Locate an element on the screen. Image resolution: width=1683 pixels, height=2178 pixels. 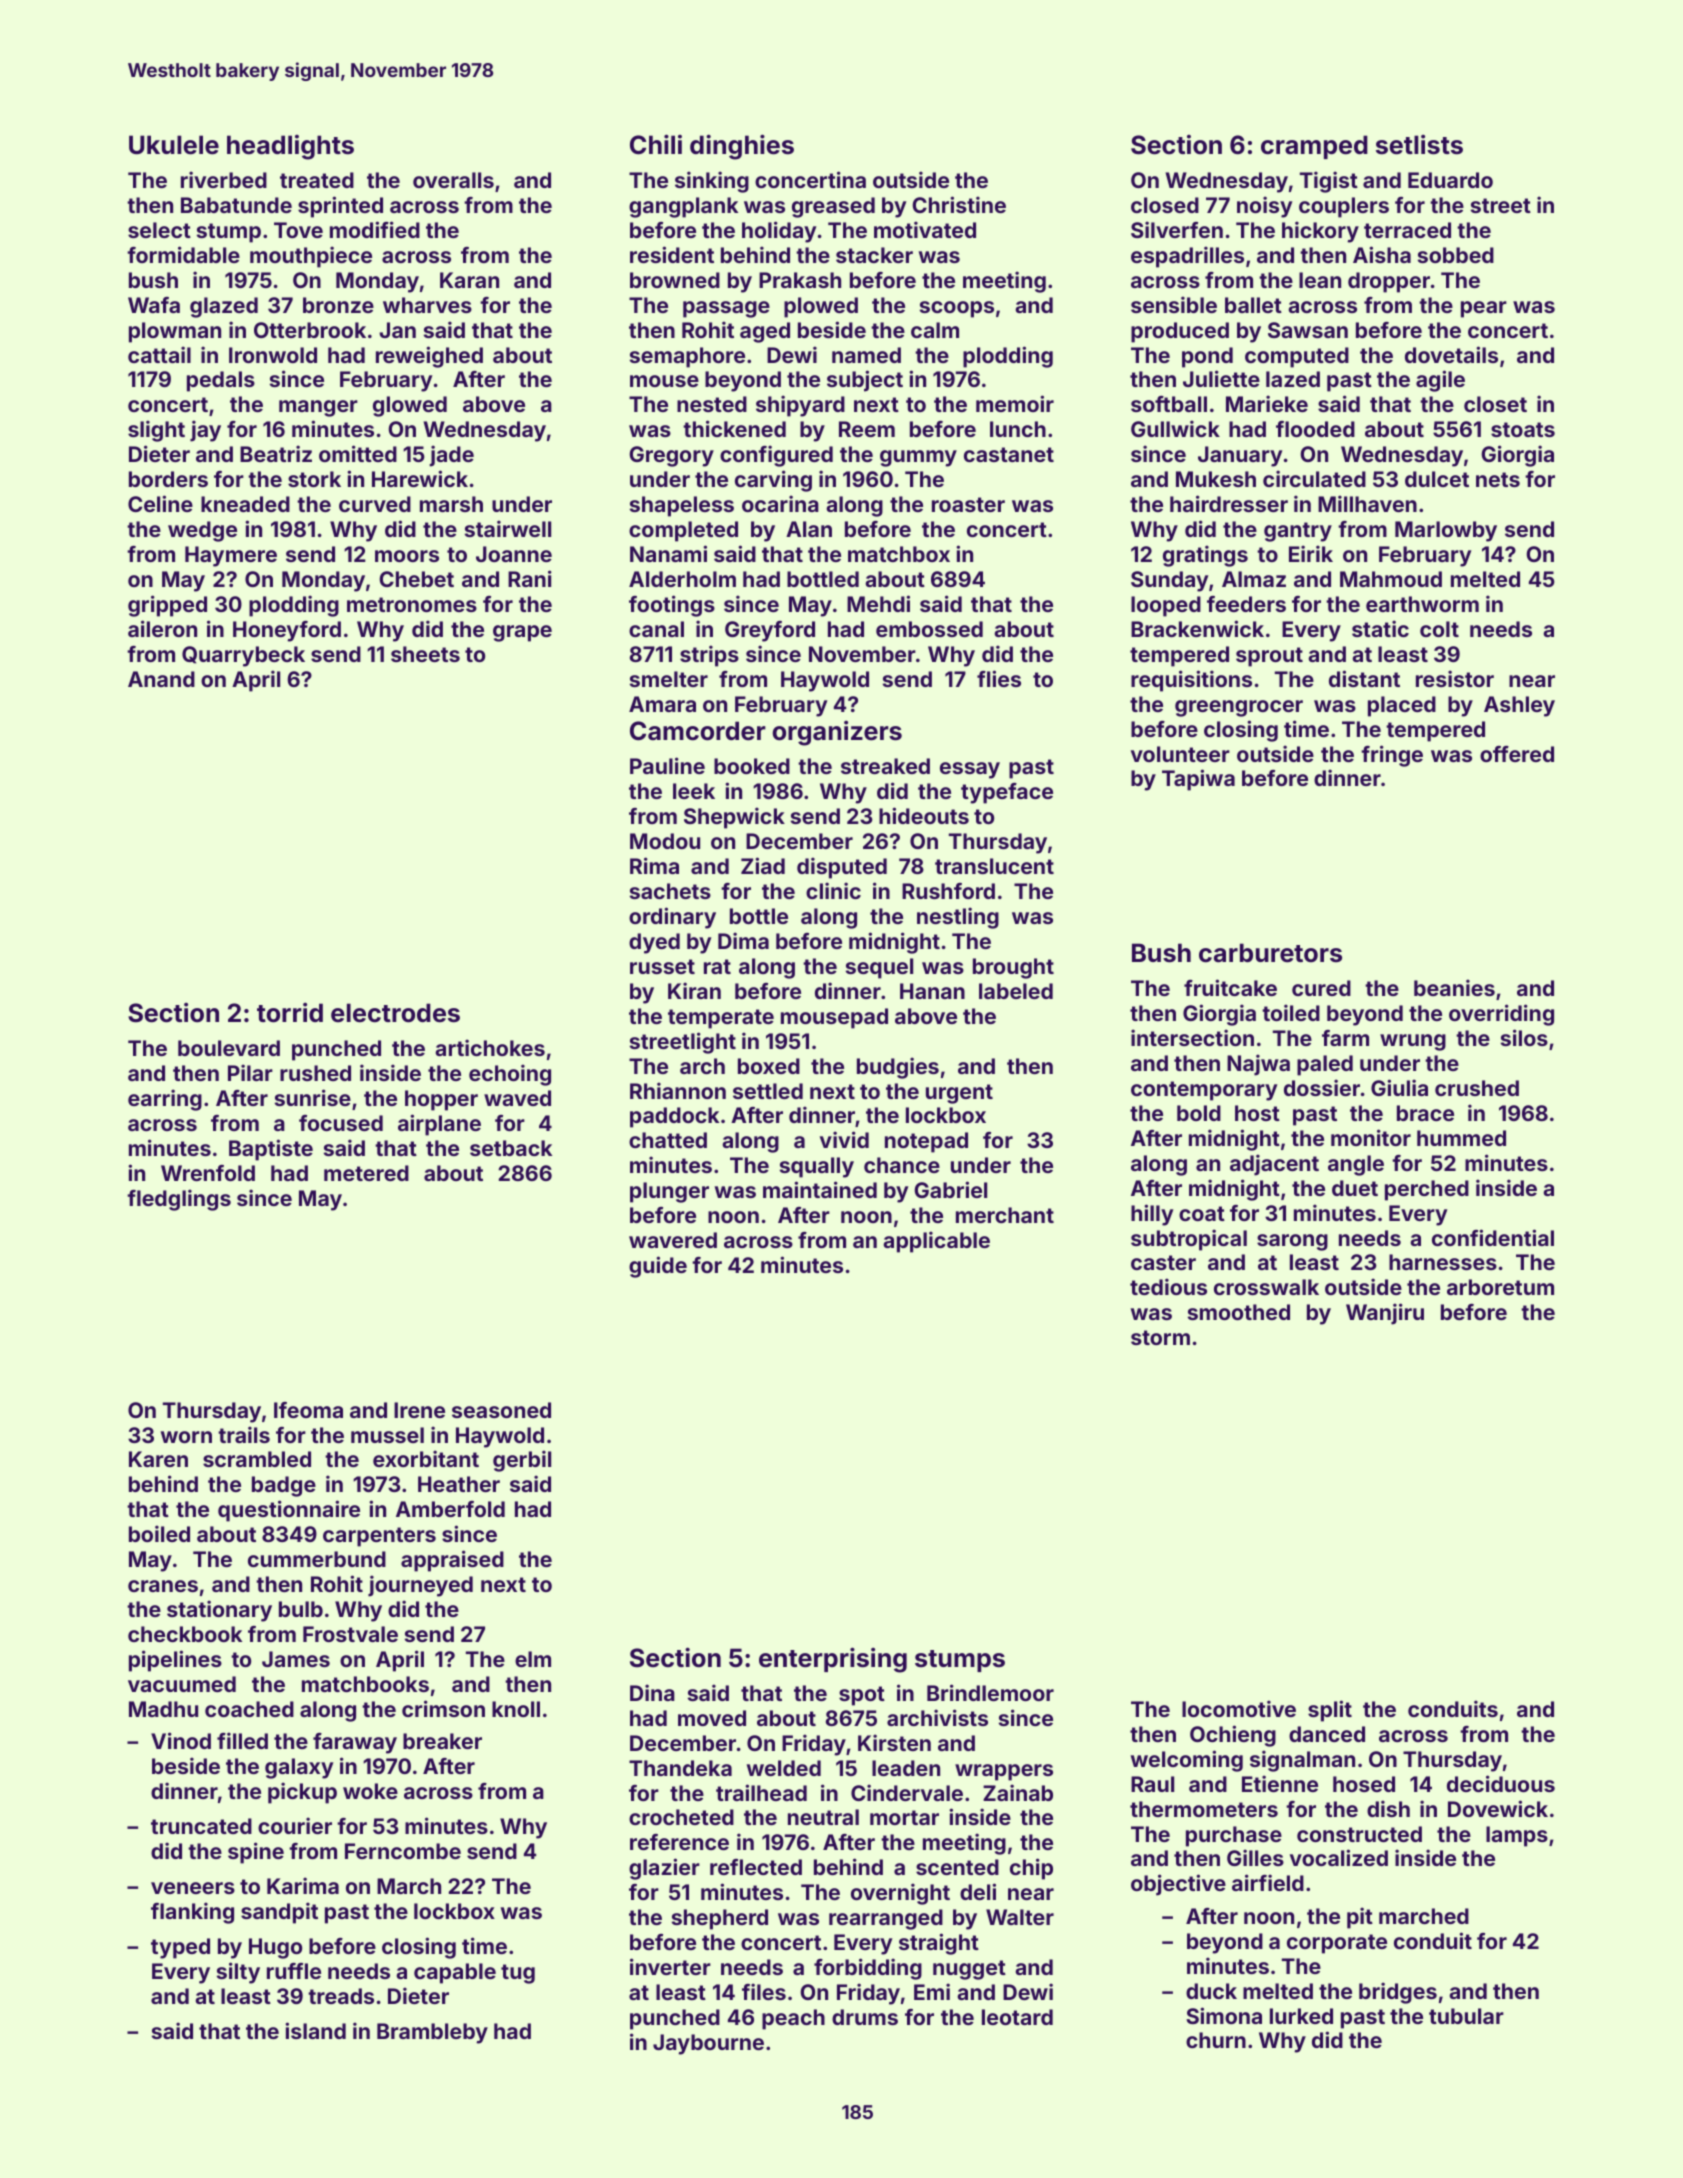
metered is located at coordinates (366, 1173).
